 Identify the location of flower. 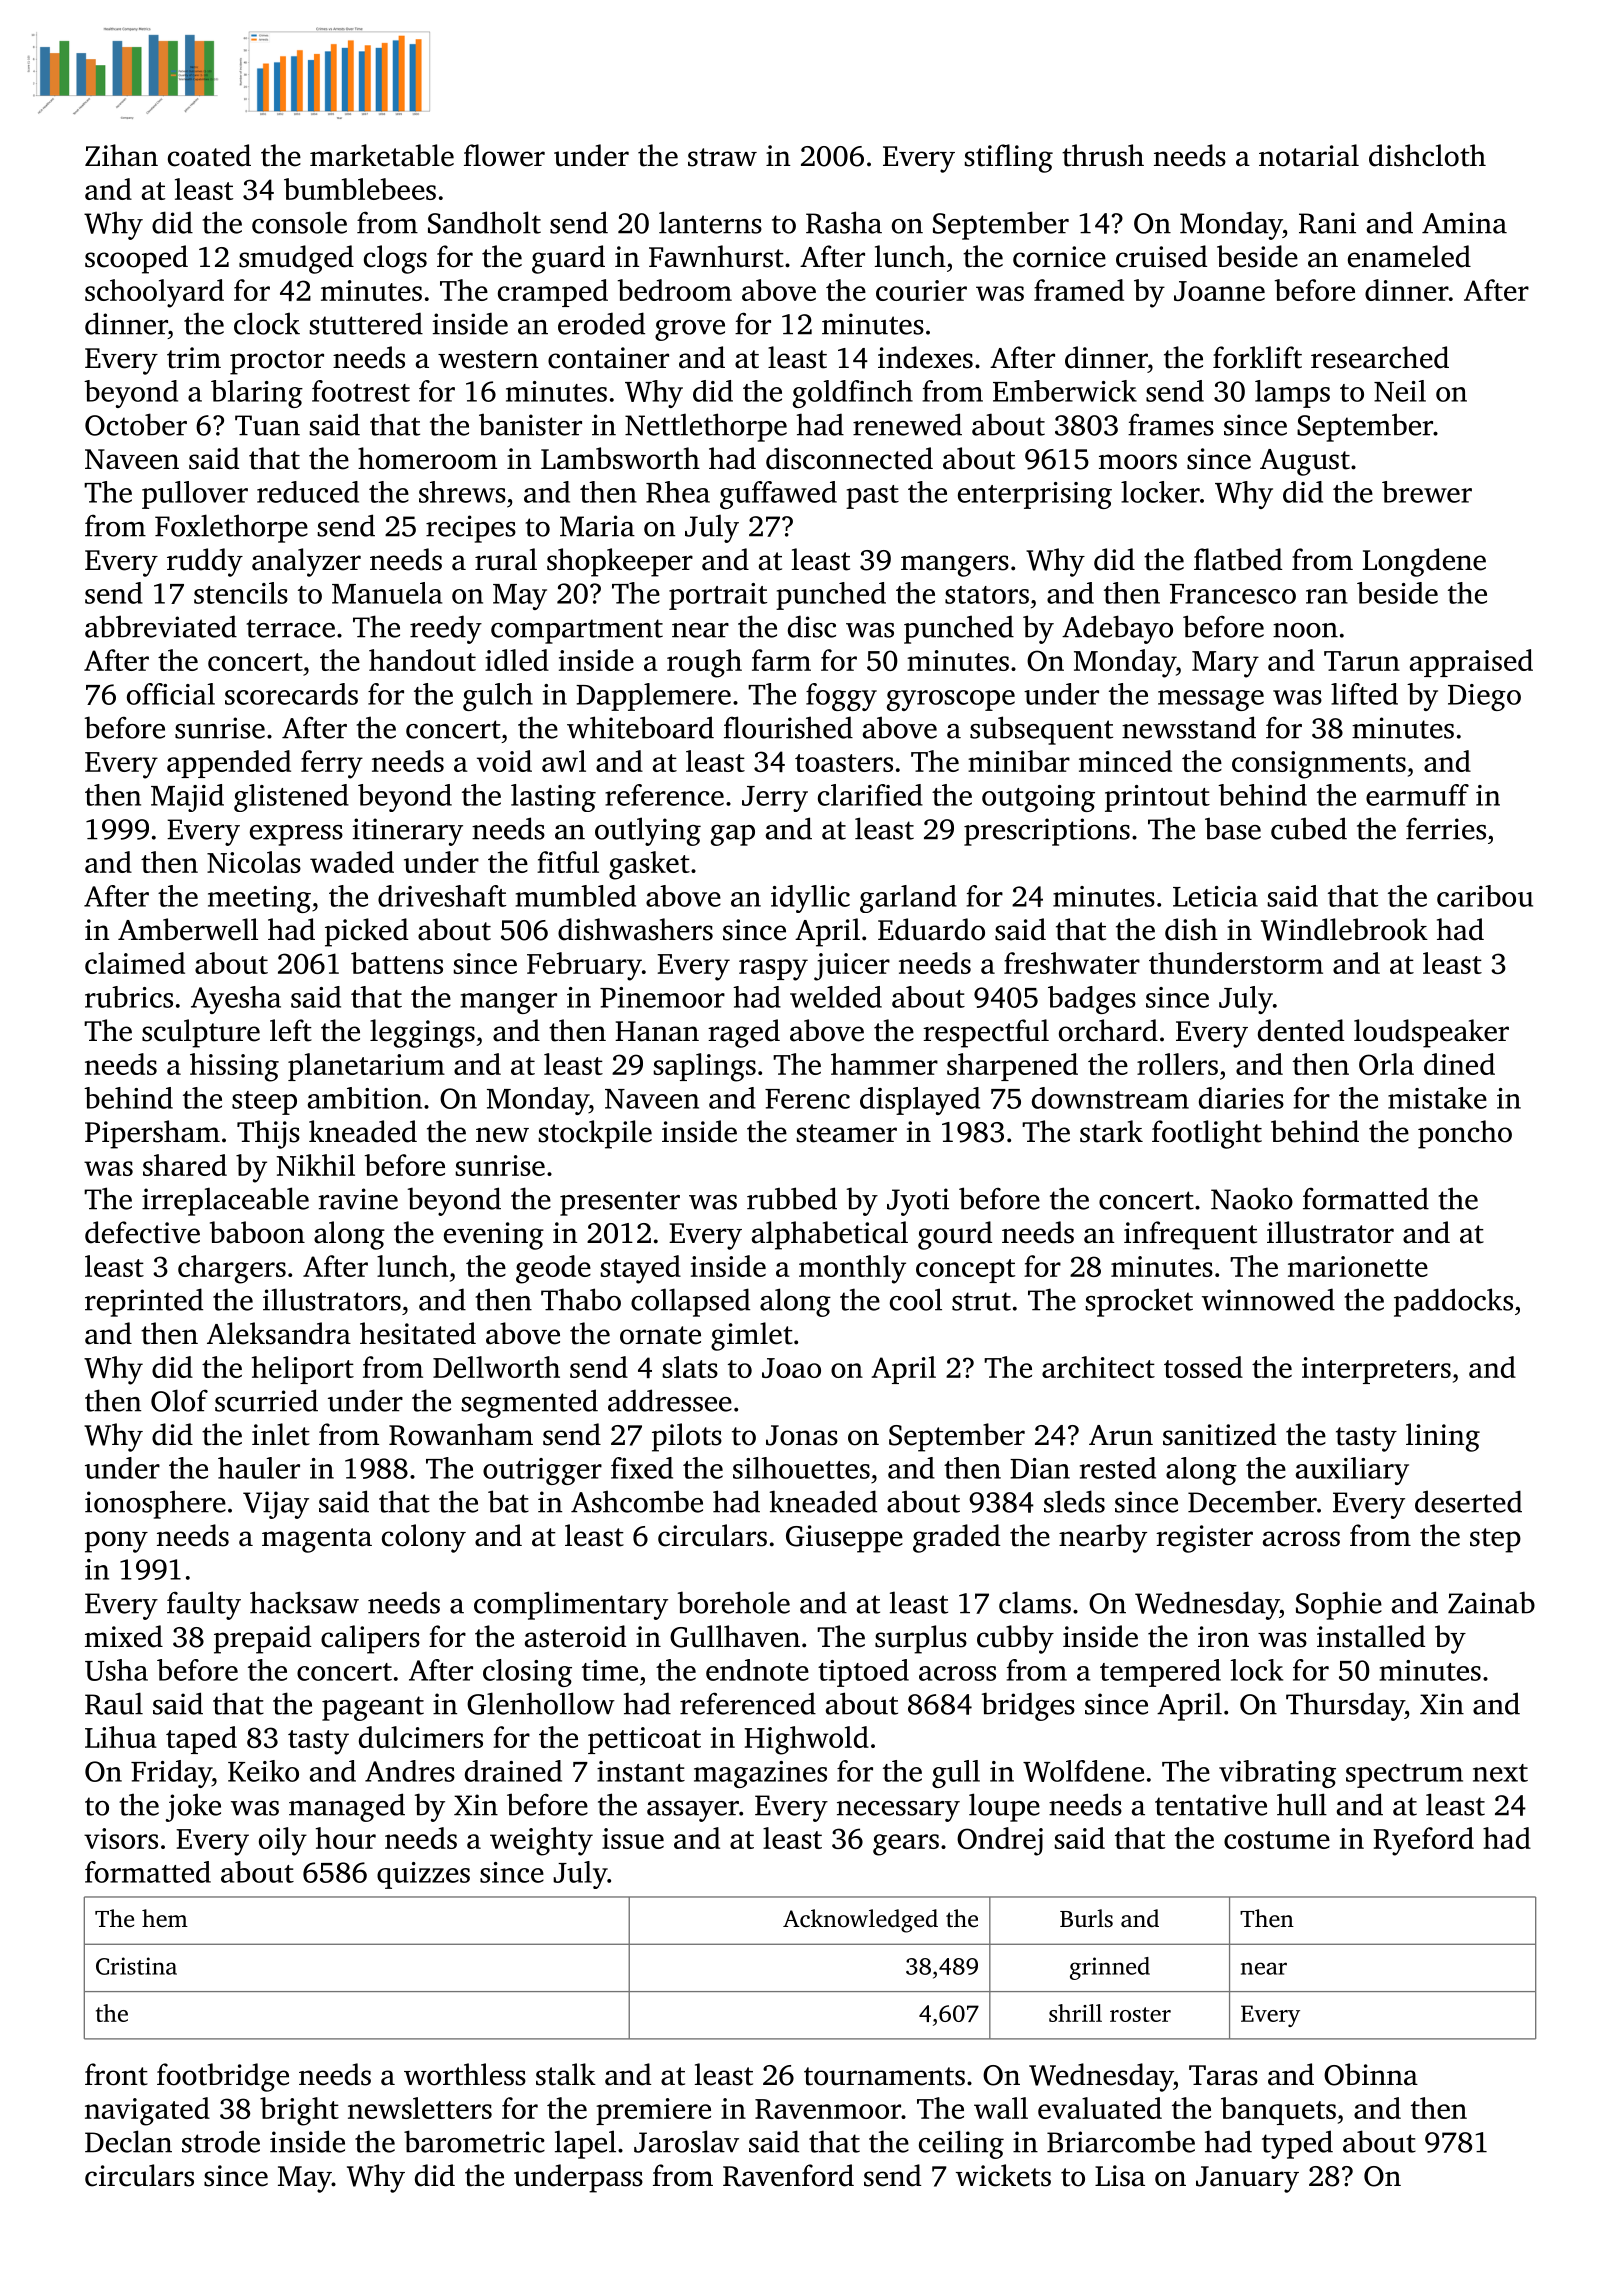
(504, 155).
